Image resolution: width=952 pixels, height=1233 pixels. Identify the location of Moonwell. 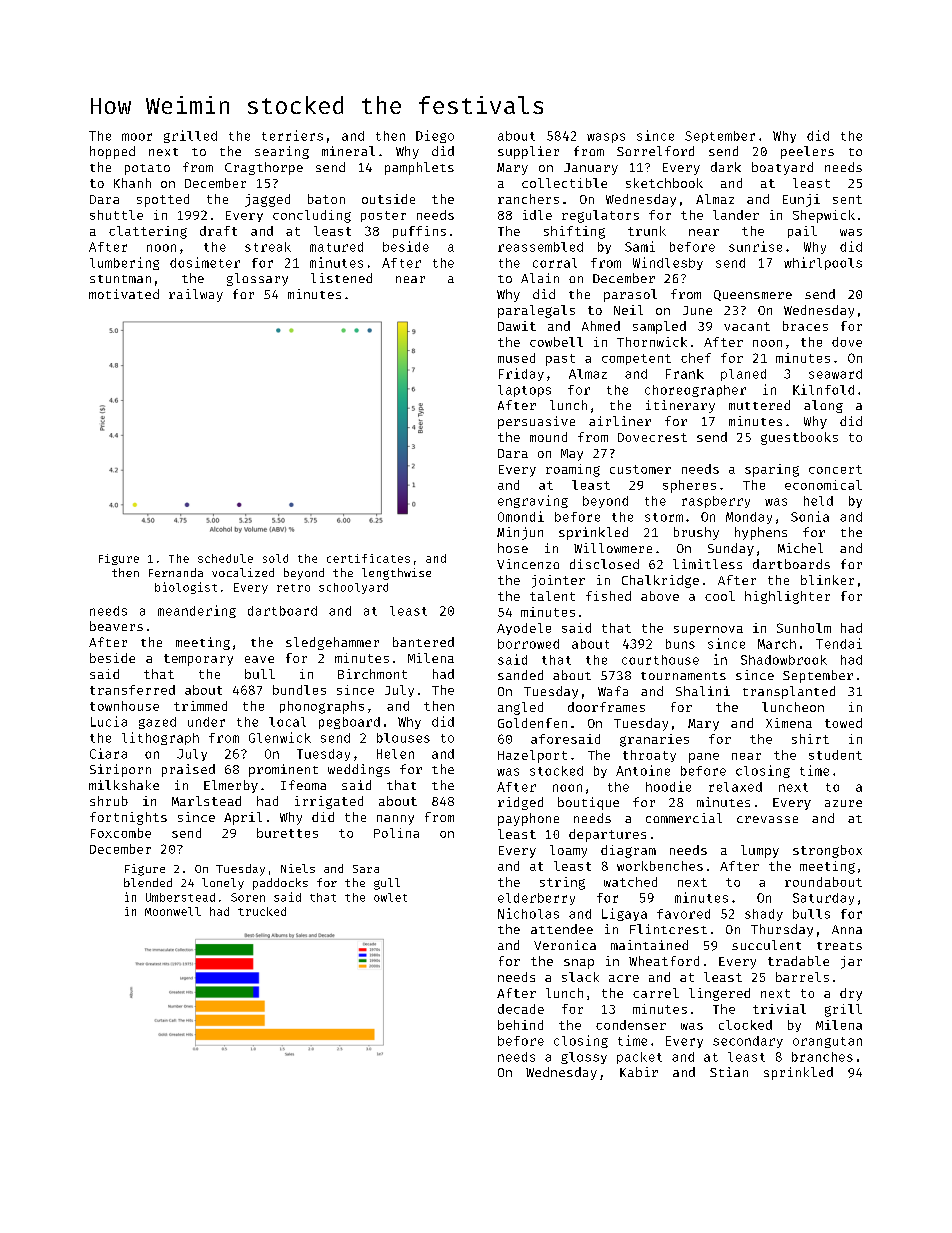
(173, 911).
